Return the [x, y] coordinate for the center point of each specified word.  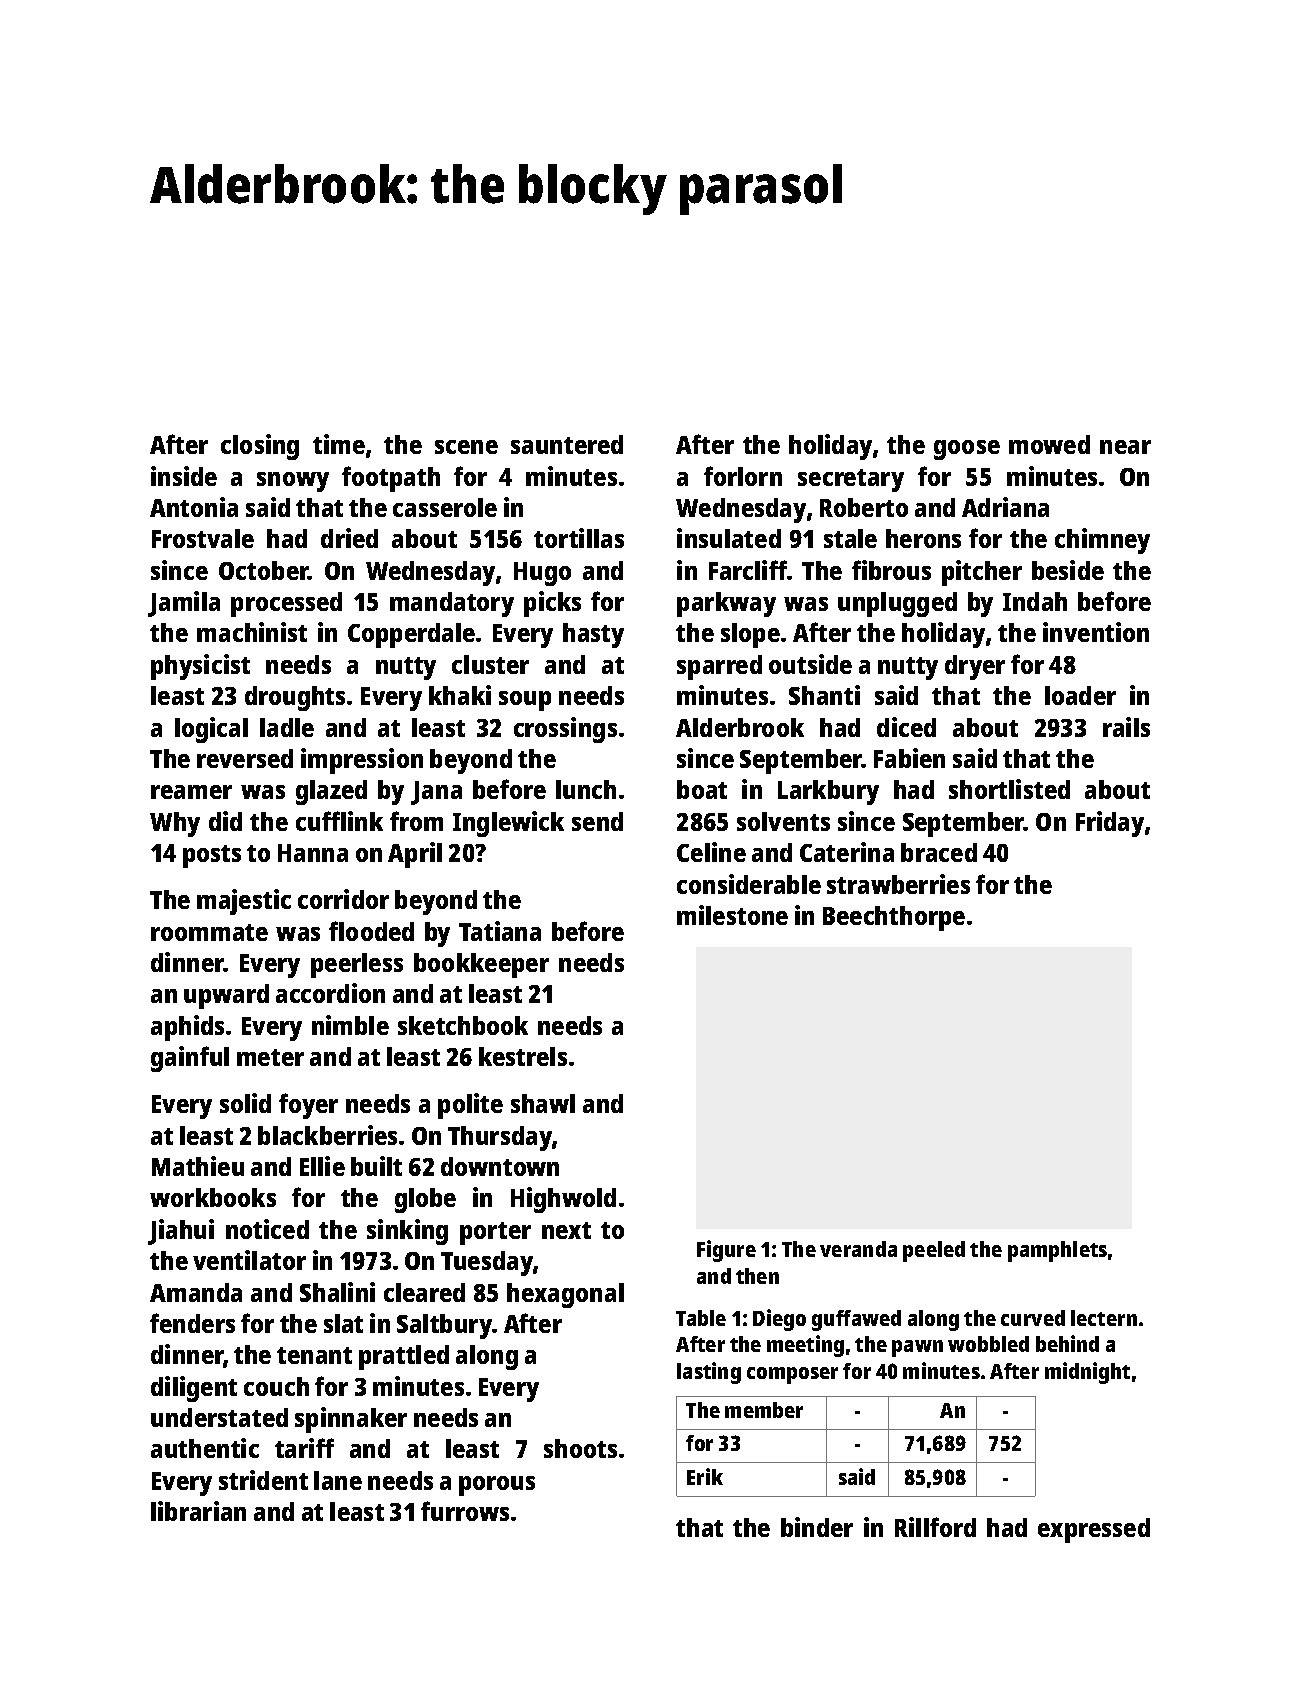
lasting [709, 1373]
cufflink [339, 821]
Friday [1110, 824]
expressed [1094, 1530]
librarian [198, 1511]
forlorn [743, 476]
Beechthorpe [894, 918]
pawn [917, 1348]
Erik [705, 1476]
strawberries [898, 884]
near [1125, 447]
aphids [187, 1028]
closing [260, 447]
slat [343, 1323]
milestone [732, 915]
